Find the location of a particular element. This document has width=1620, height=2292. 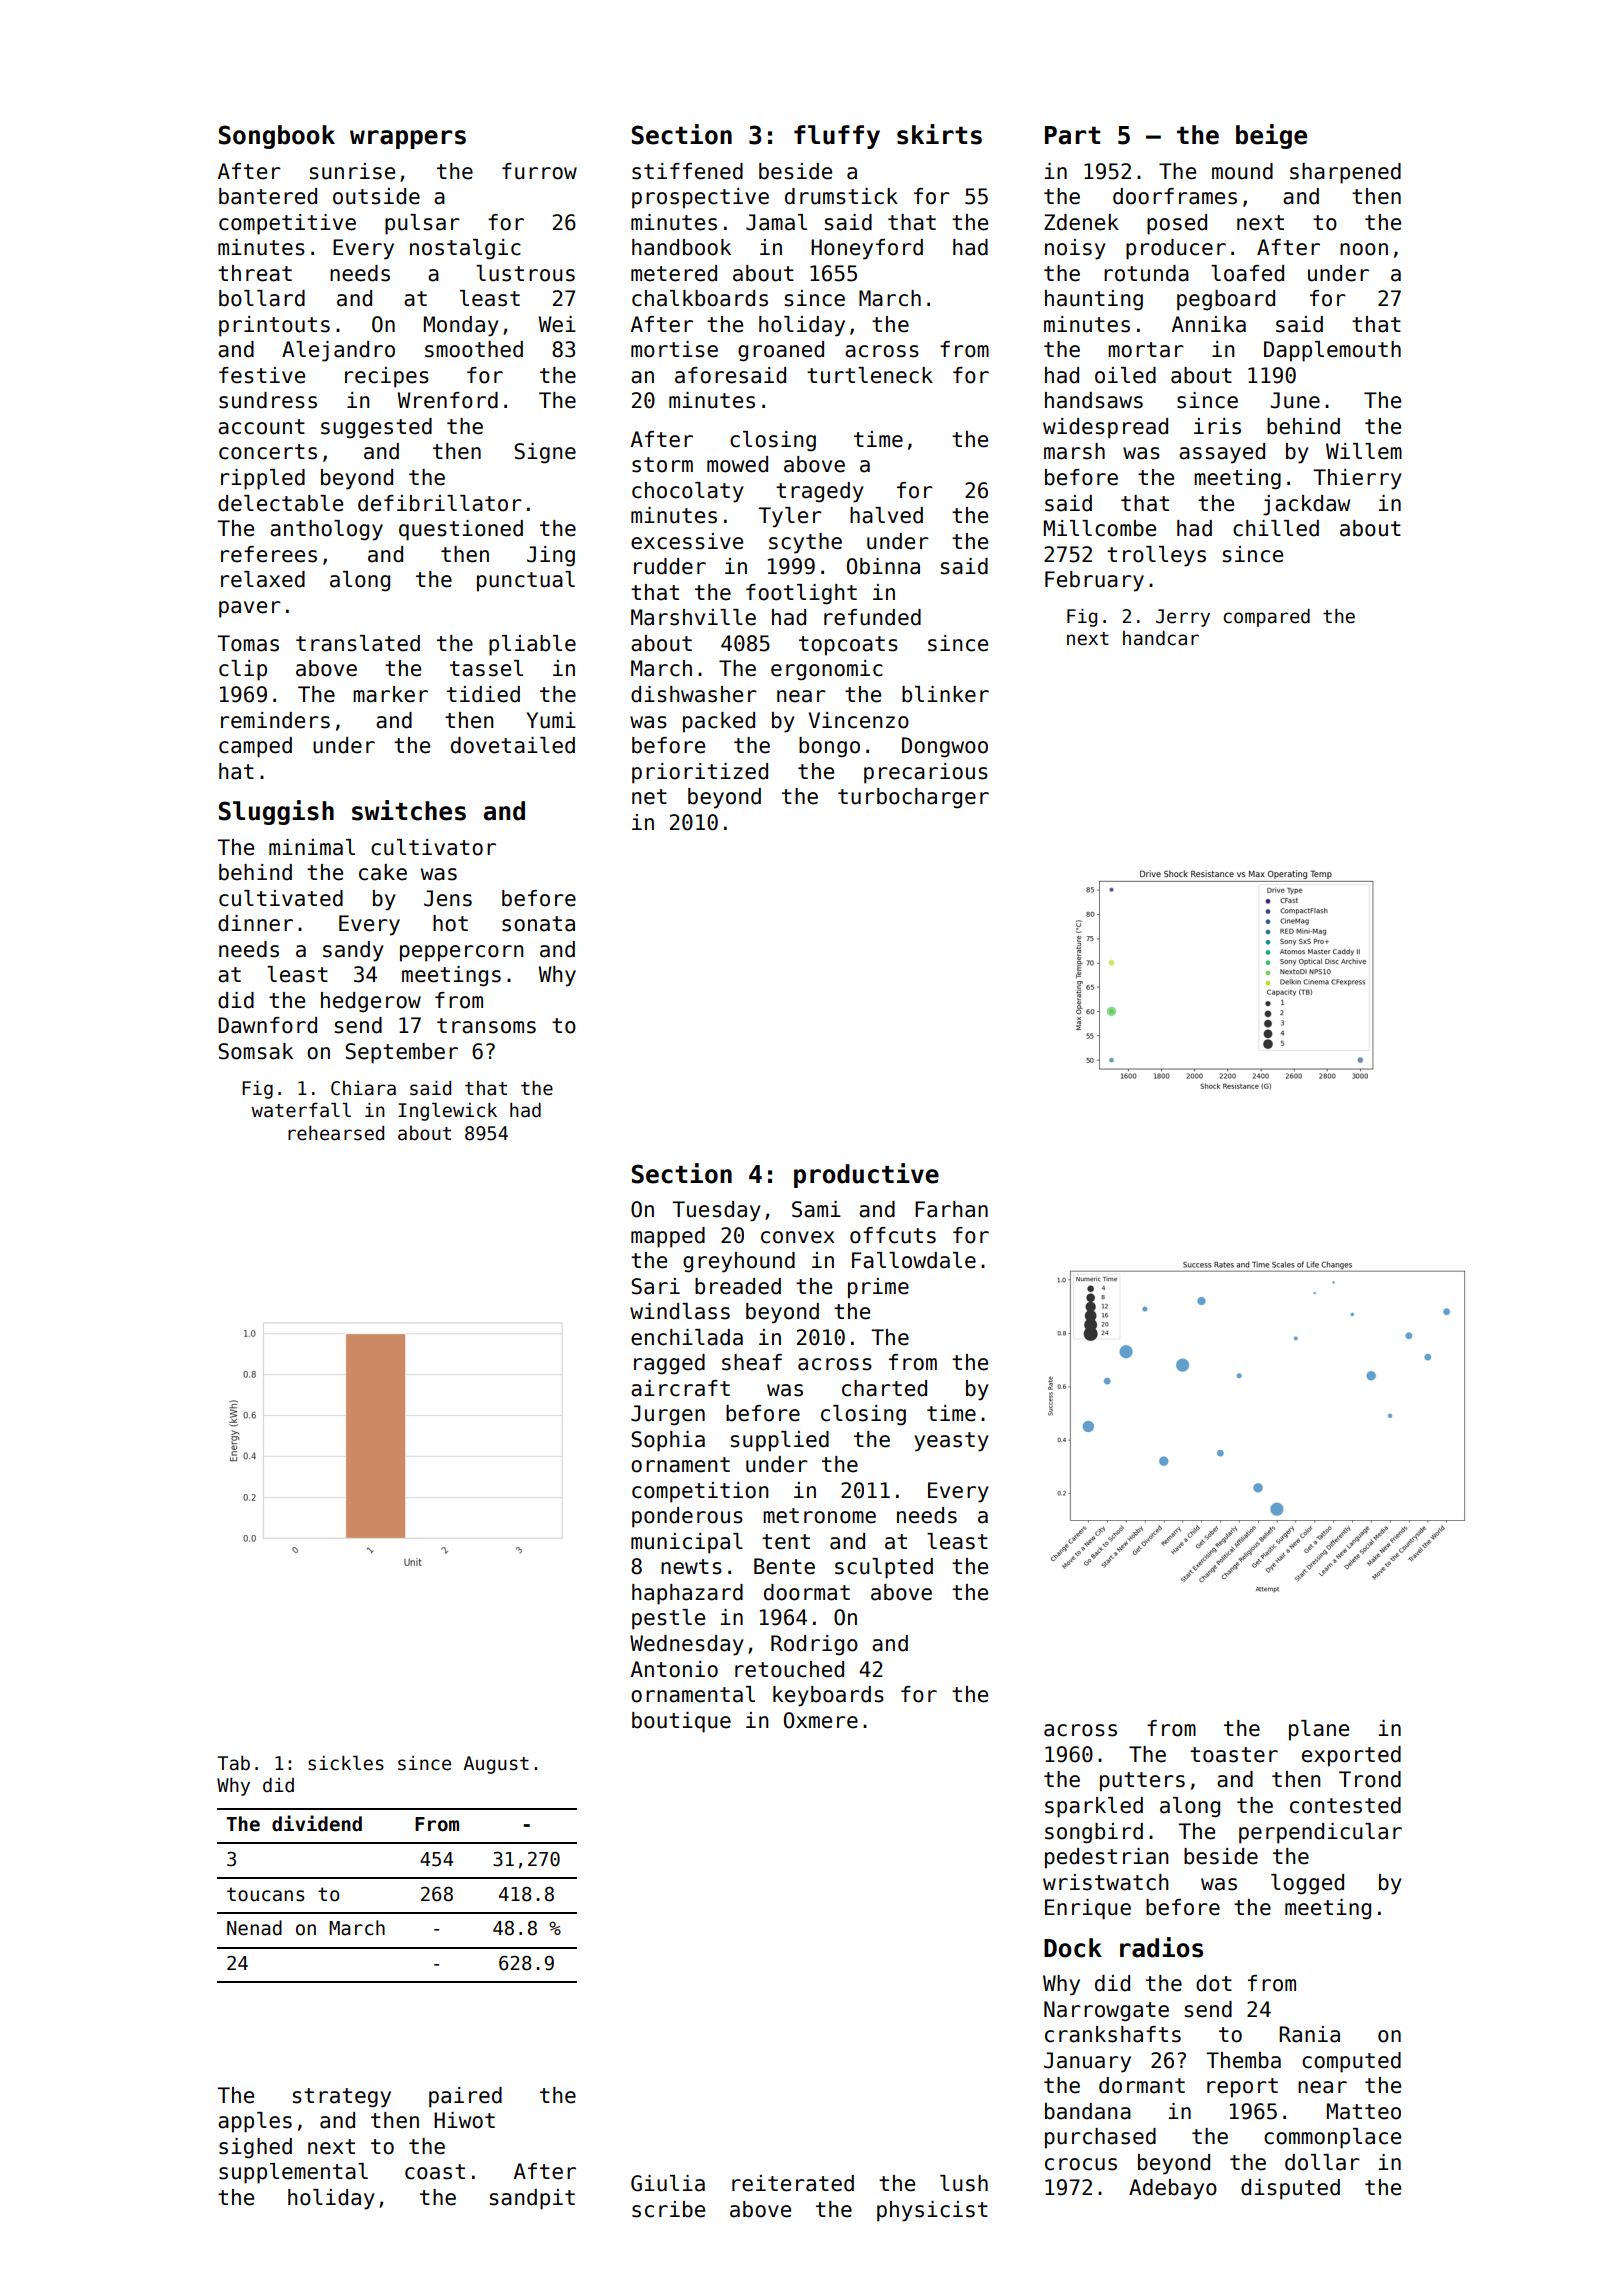

wrappers is located at coordinates (408, 139).
